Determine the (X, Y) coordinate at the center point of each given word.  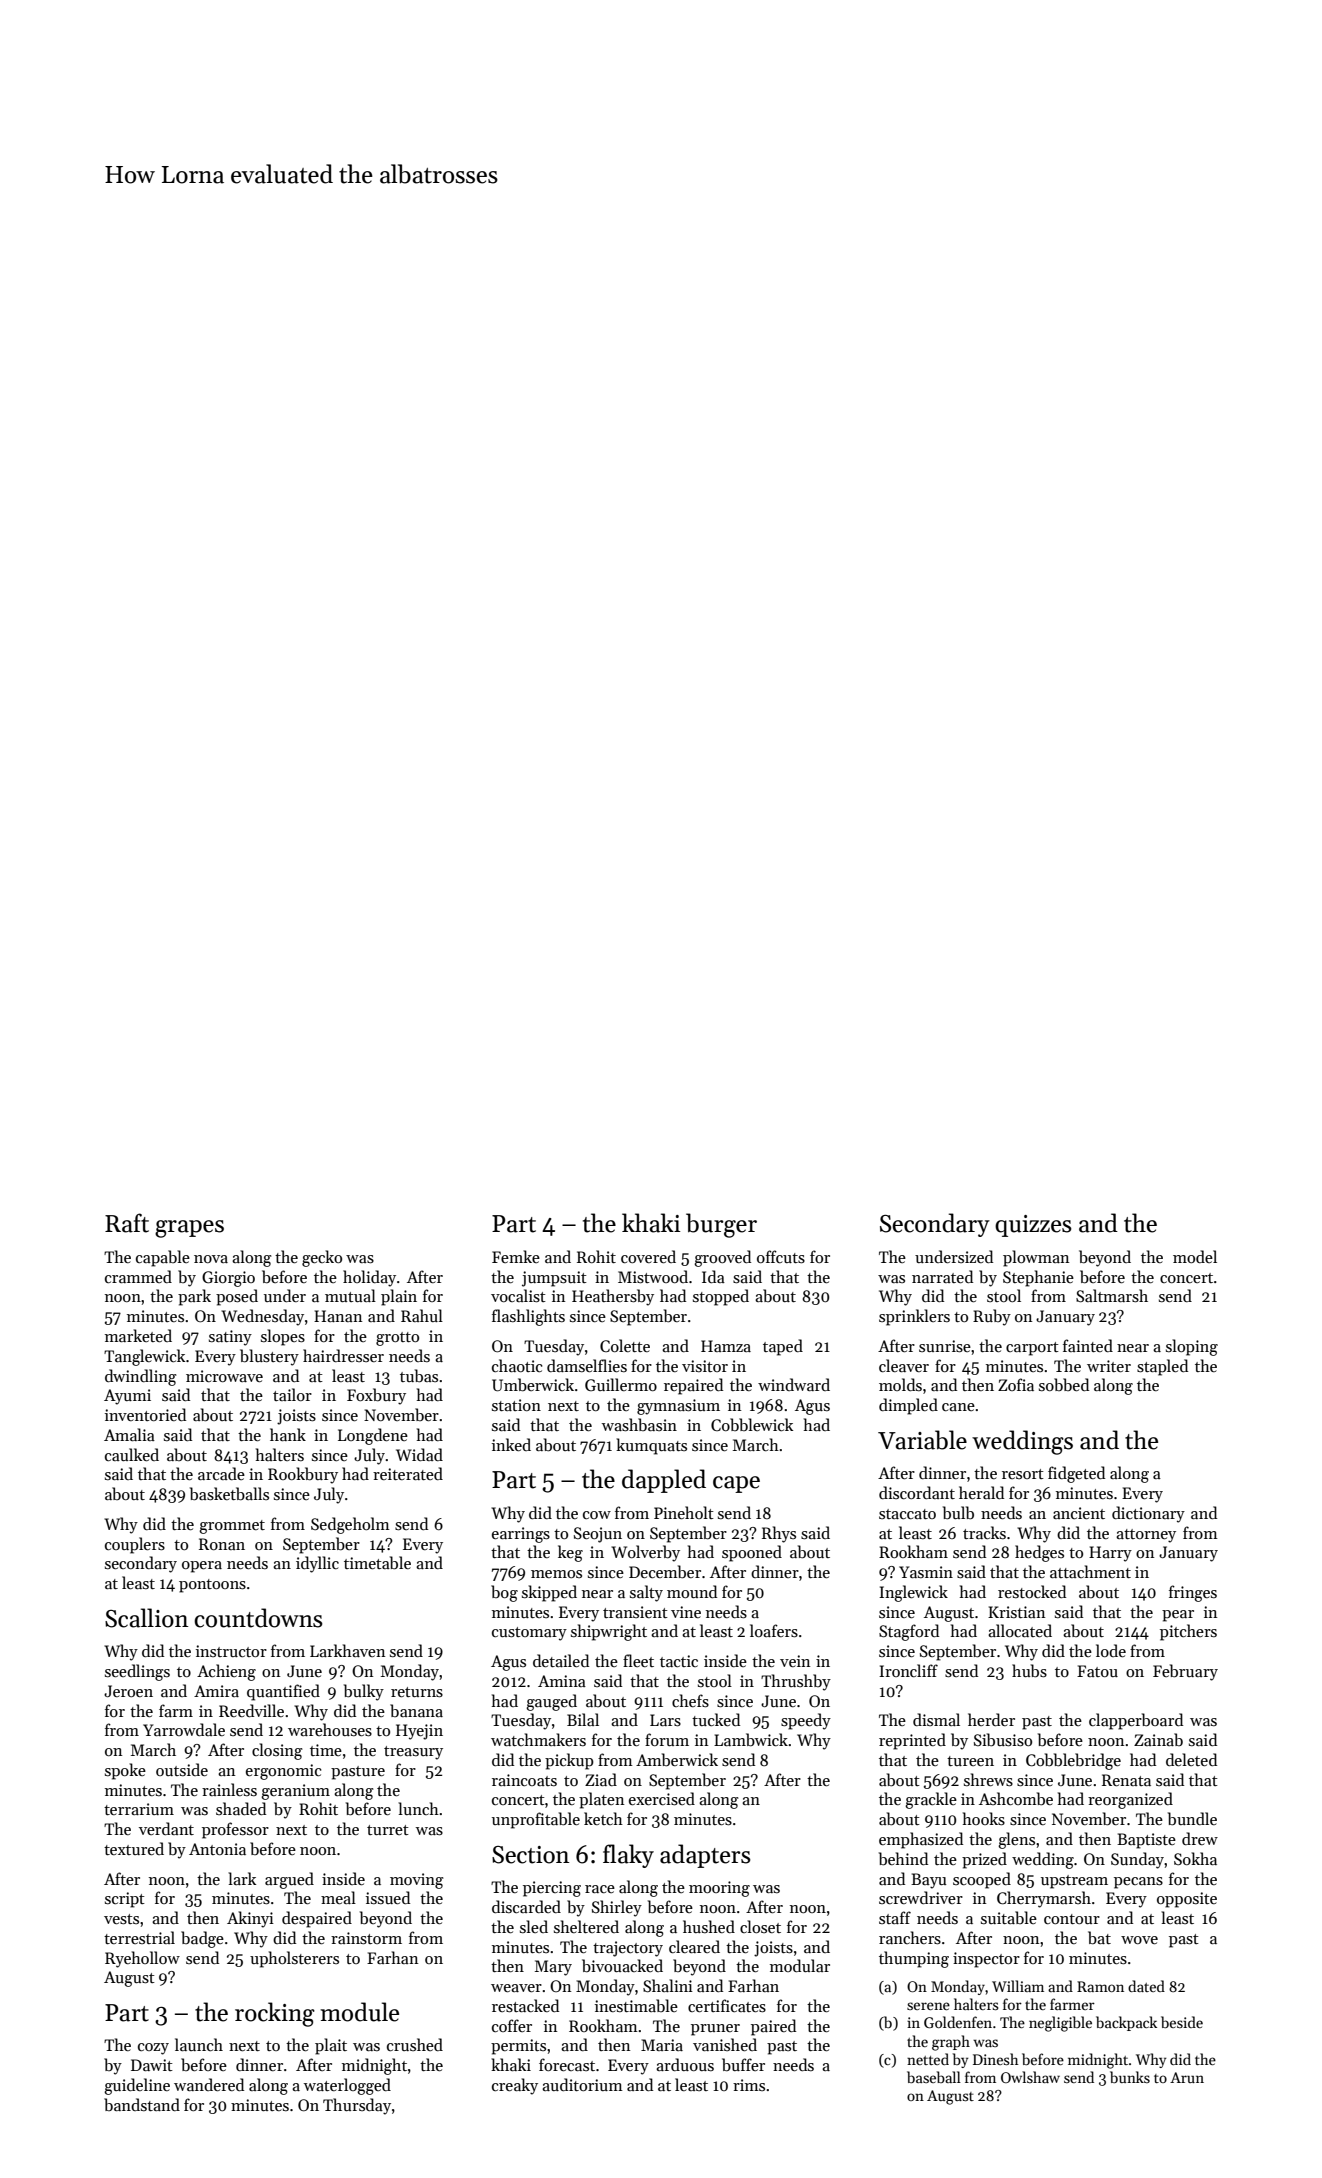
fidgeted (1076, 1474)
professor (235, 1830)
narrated (942, 1276)
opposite (1187, 1900)
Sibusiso (1003, 1740)
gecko (322, 1258)
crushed (415, 2044)
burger (721, 1225)
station (516, 1405)
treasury (413, 1753)
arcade (221, 1473)
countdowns (258, 1618)
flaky (628, 1856)
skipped (549, 1593)
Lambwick (751, 1740)
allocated (1020, 1630)
